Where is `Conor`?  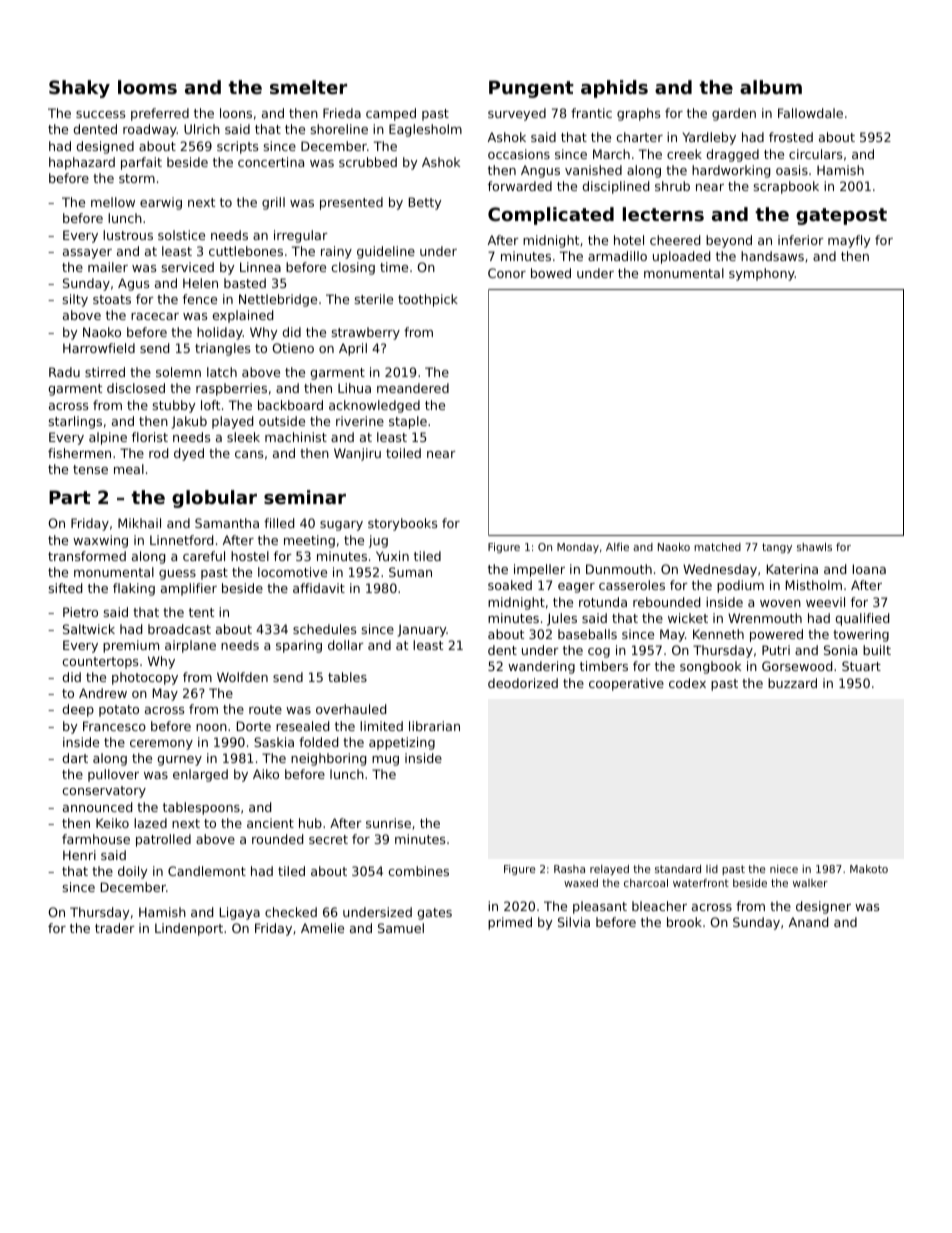
Conor is located at coordinates (507, 273).
